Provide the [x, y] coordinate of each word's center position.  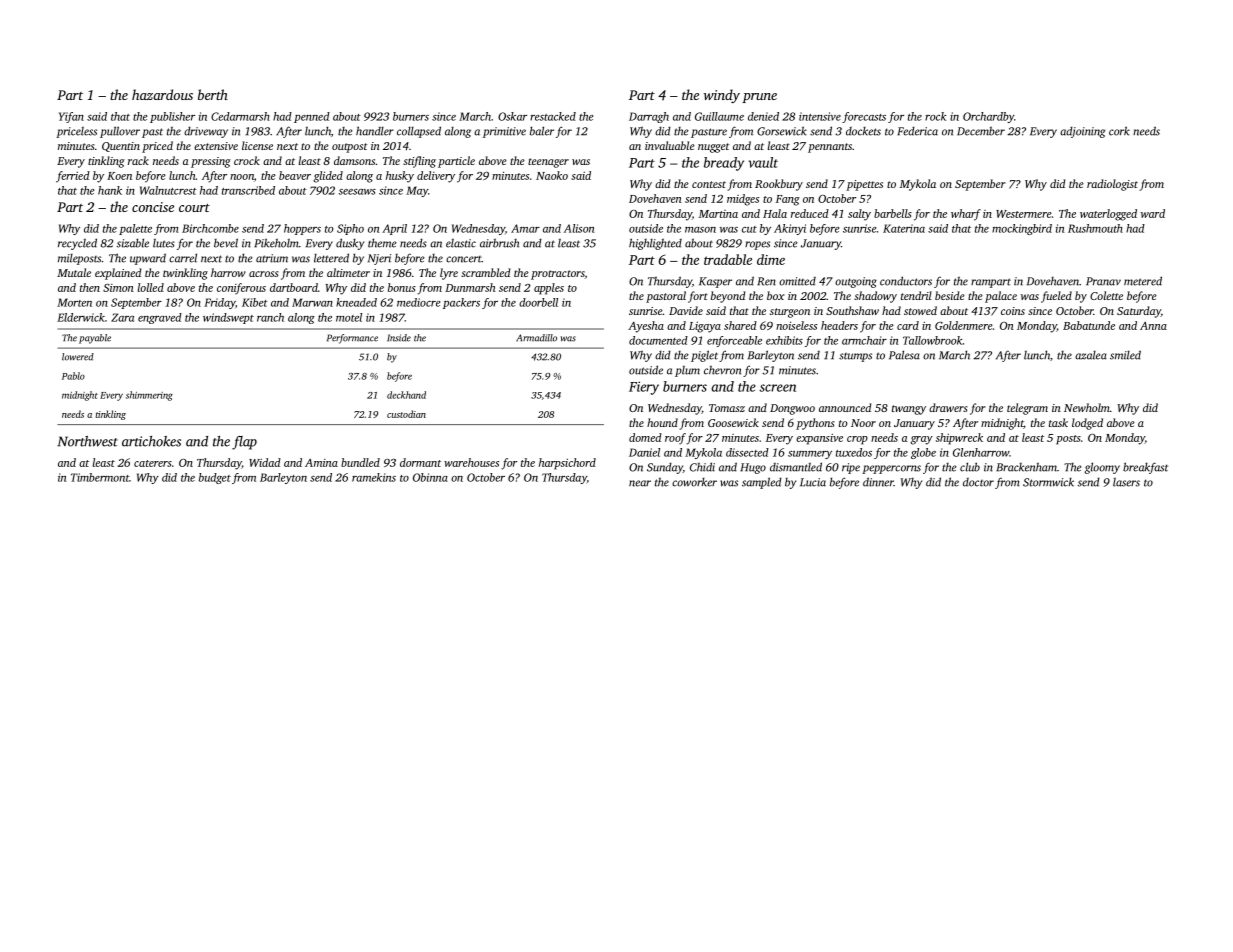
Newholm [1087, 407]
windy [722, 96]
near [640, 483]
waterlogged [1108, 215]
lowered [78, 357]
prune [759, 98]
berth [213, 94]
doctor [978, 482]
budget [215, 478]
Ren [766, 281]
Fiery [644, 388]
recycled [77, 244]
